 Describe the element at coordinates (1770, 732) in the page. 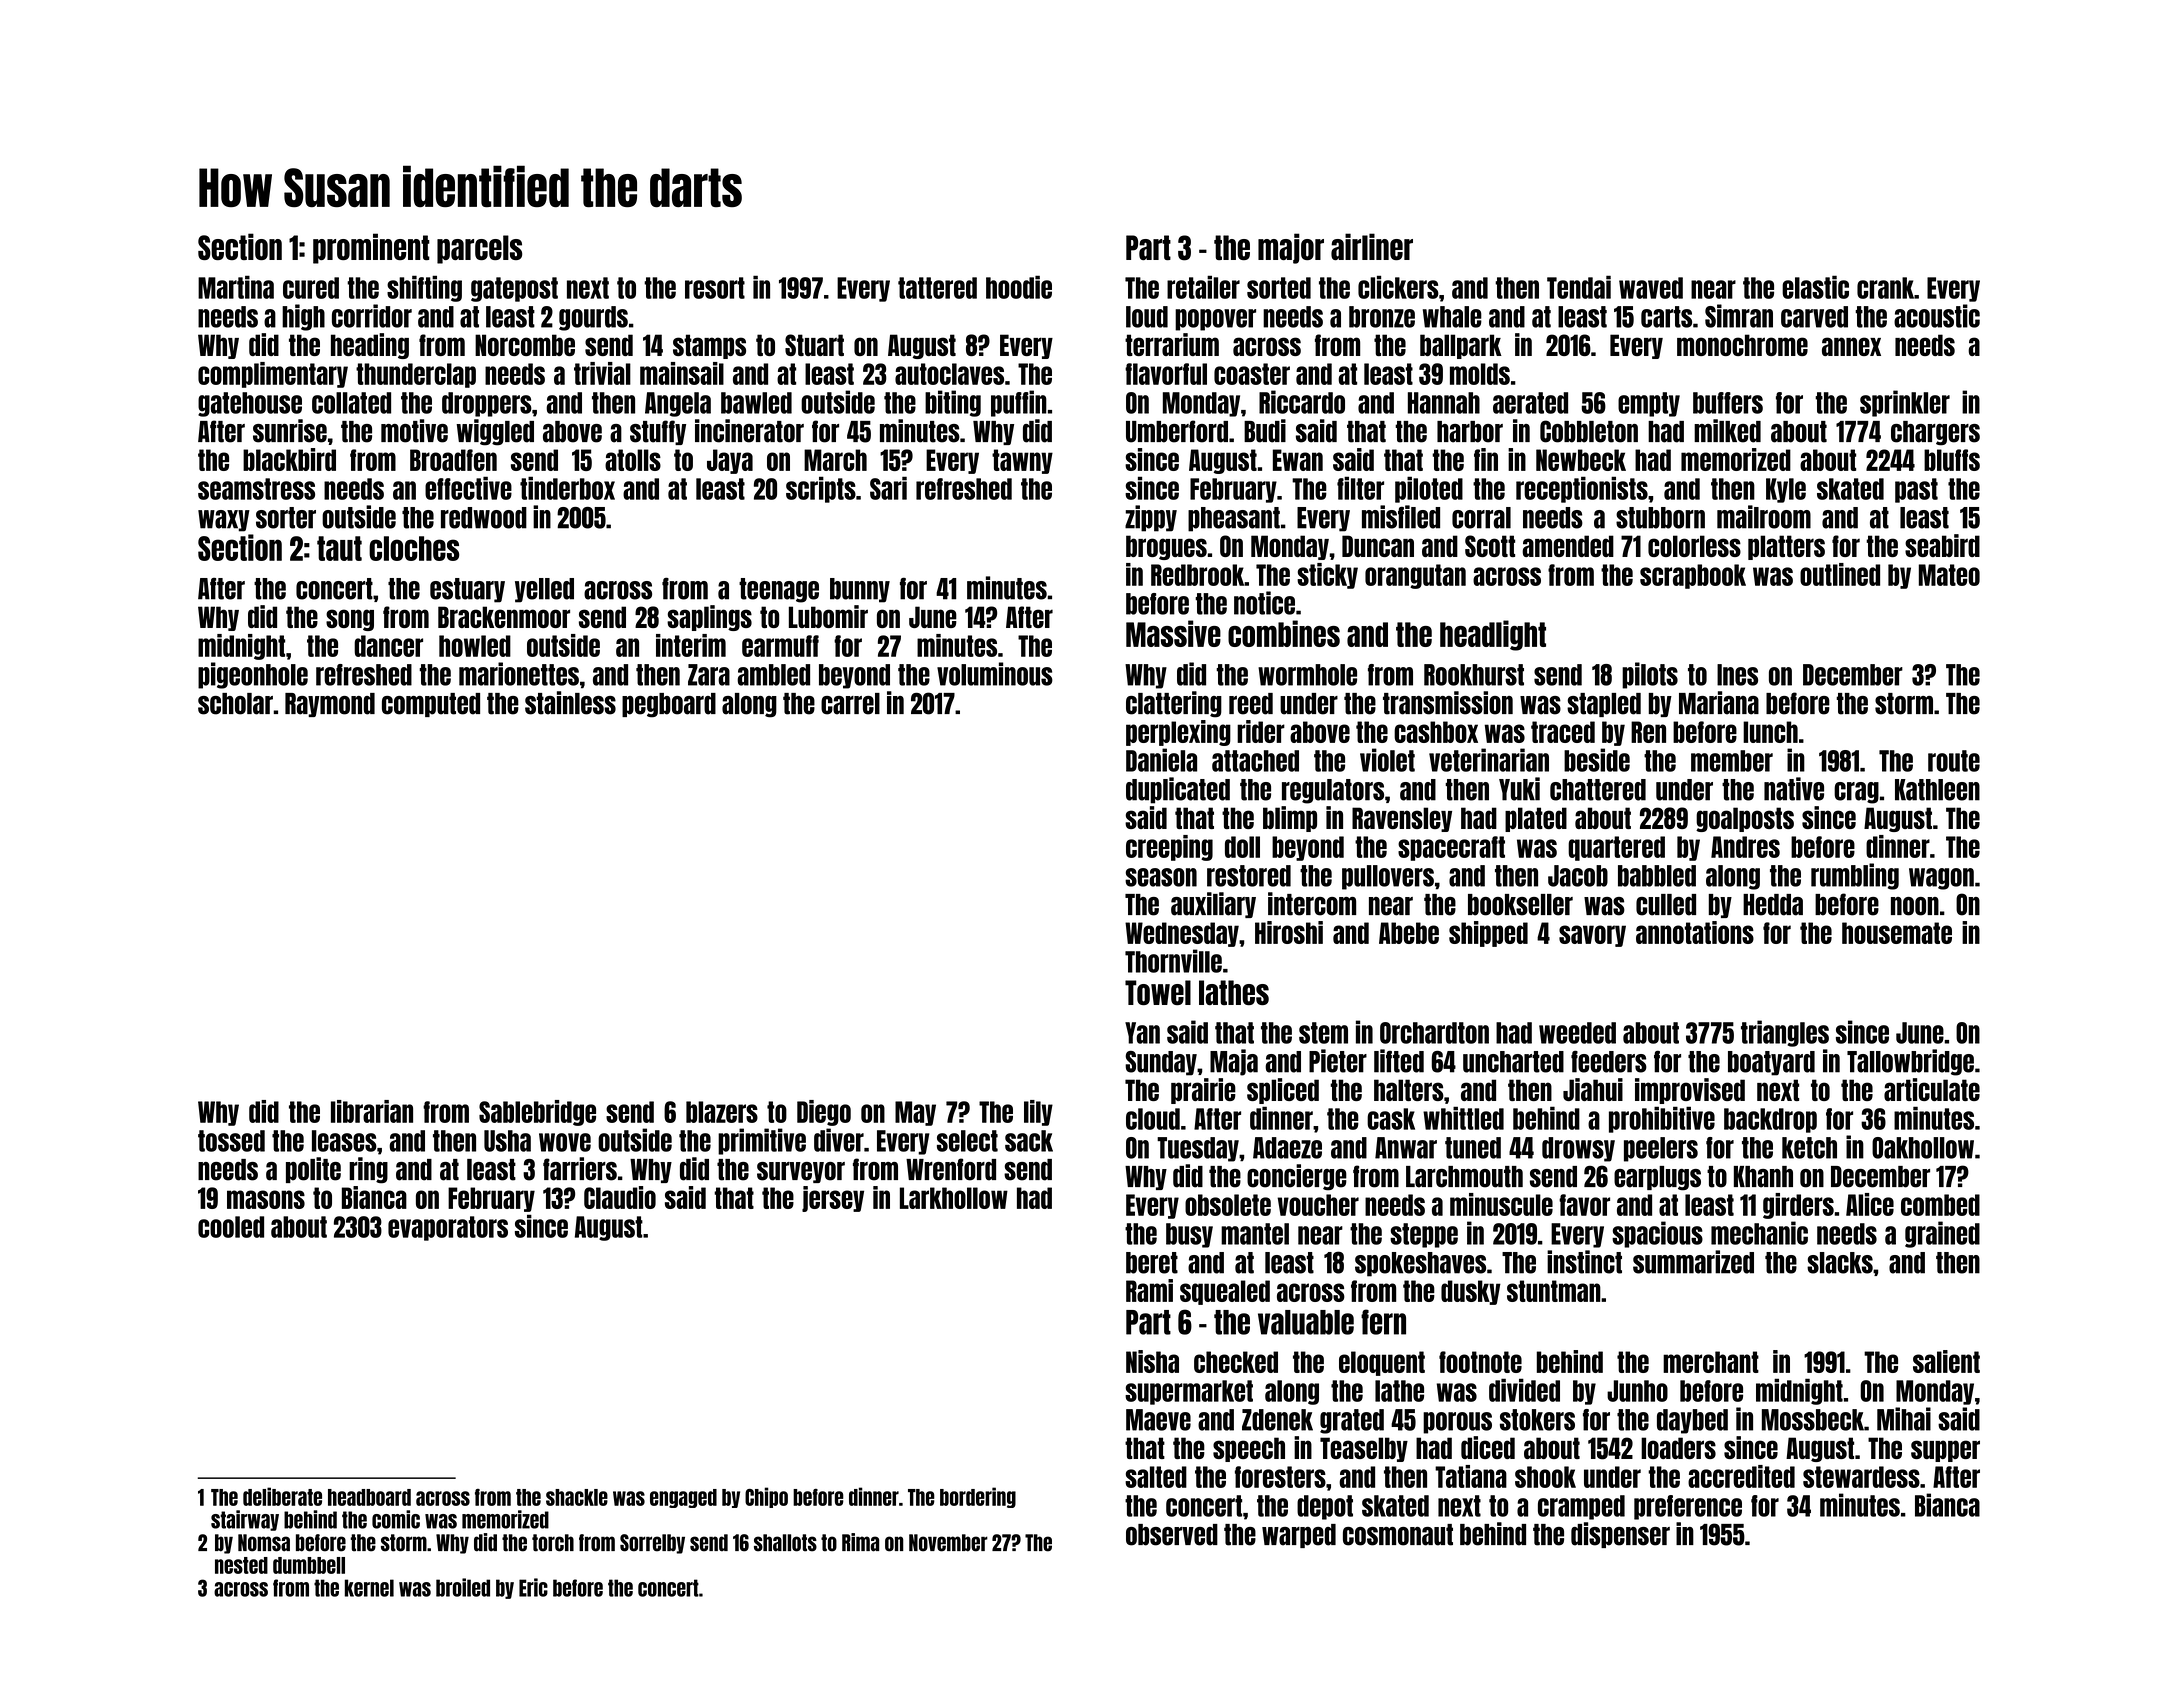

I see `lunch` at that location.
